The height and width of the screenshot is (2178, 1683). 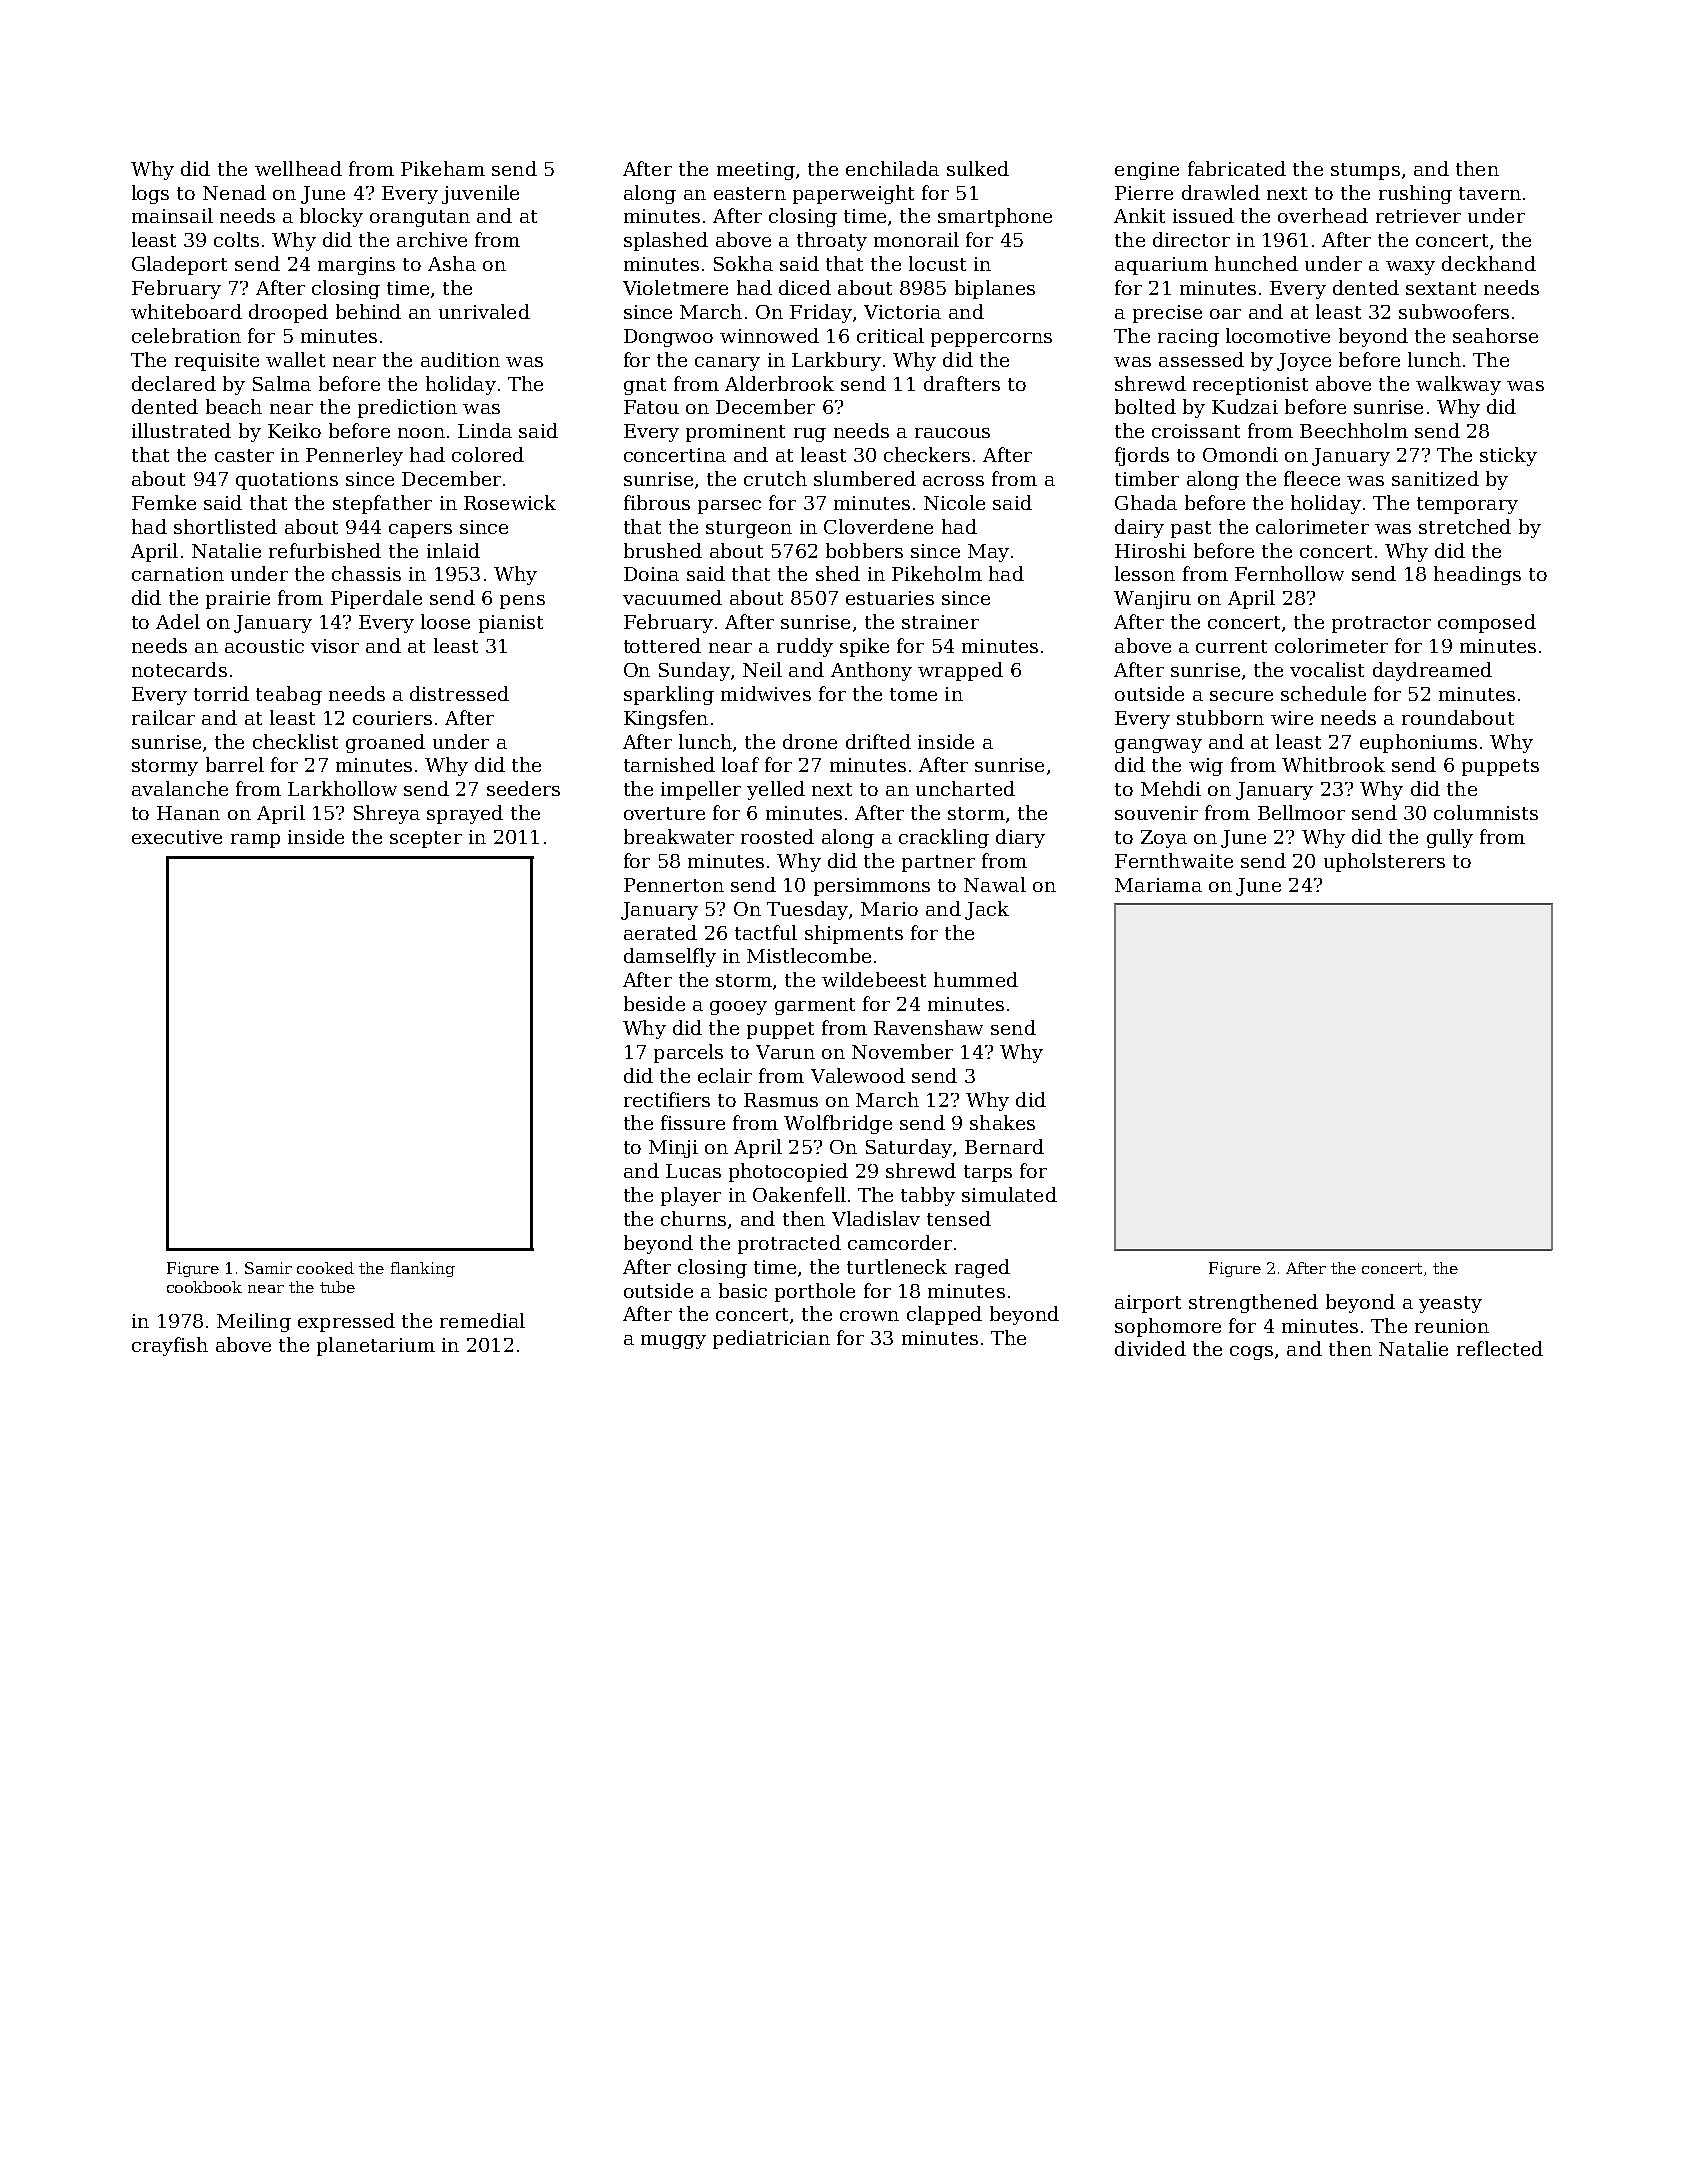 I want to click on behind, so click(x=368, y=311).
